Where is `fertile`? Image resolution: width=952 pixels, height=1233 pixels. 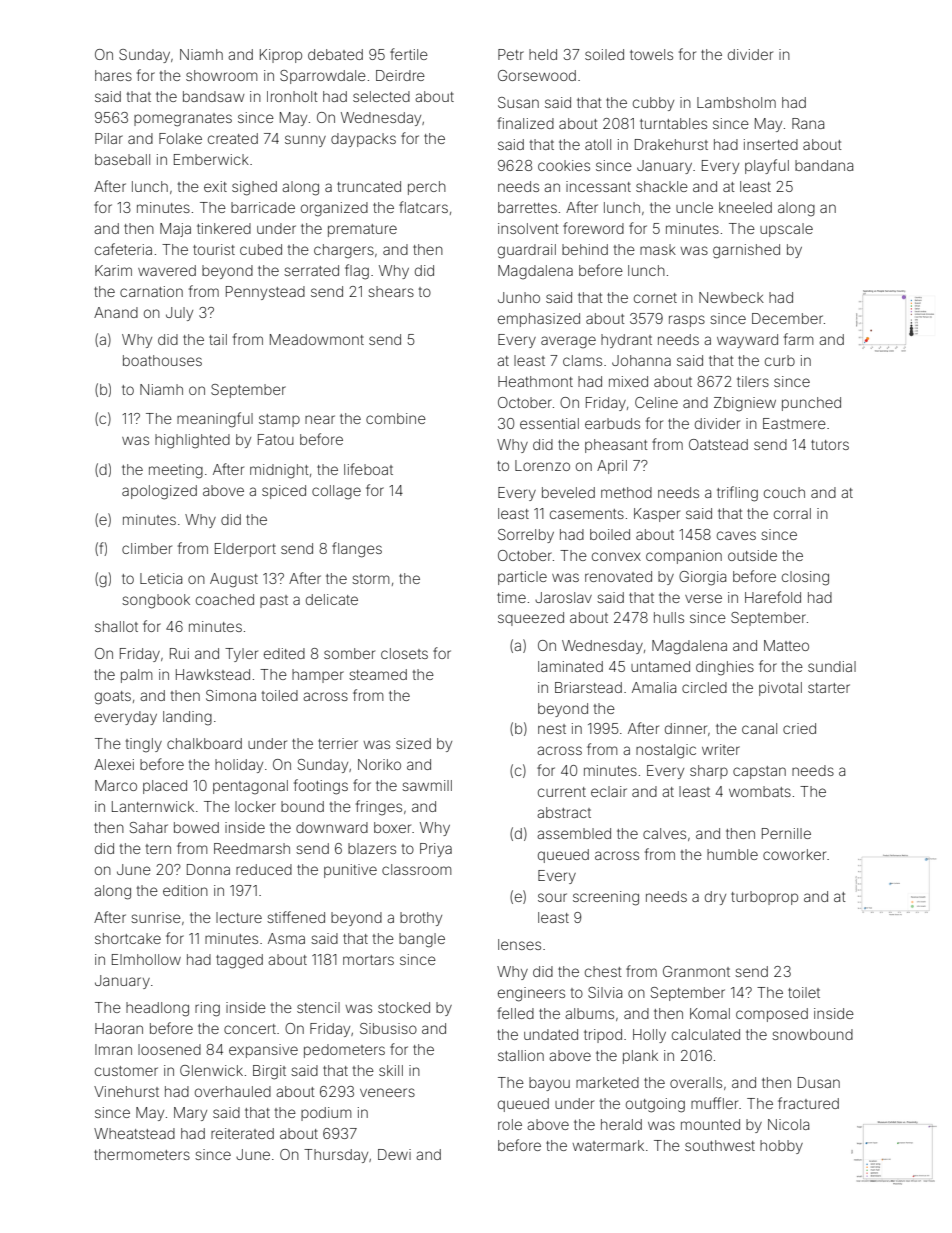
fertile is located at coordinates (409, 54).
